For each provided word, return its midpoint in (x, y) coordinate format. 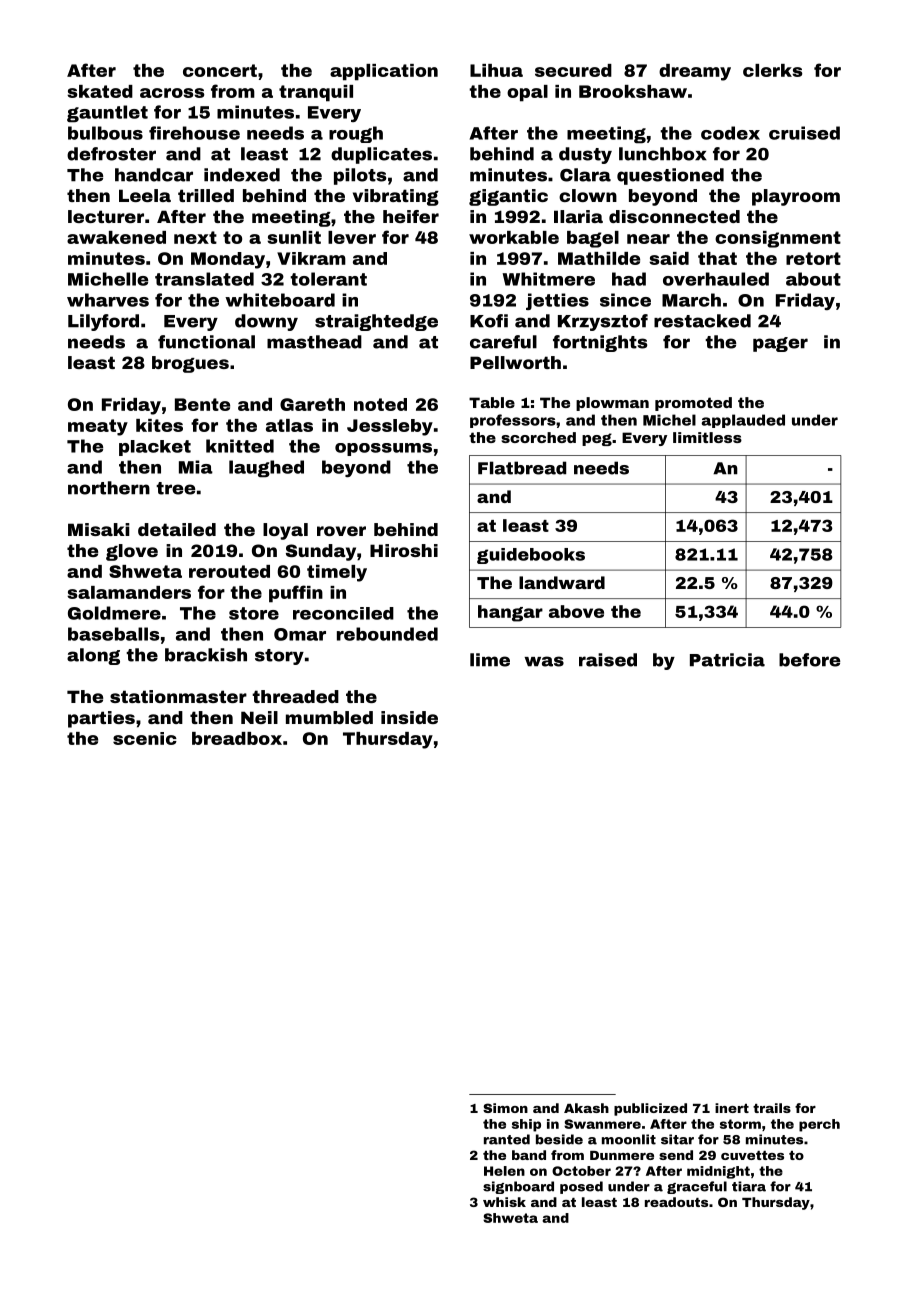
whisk (504, 1202)
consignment (778, 239)
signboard (518, 1187)
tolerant (328, 279)
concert (220, 70)
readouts (676, 1202)
